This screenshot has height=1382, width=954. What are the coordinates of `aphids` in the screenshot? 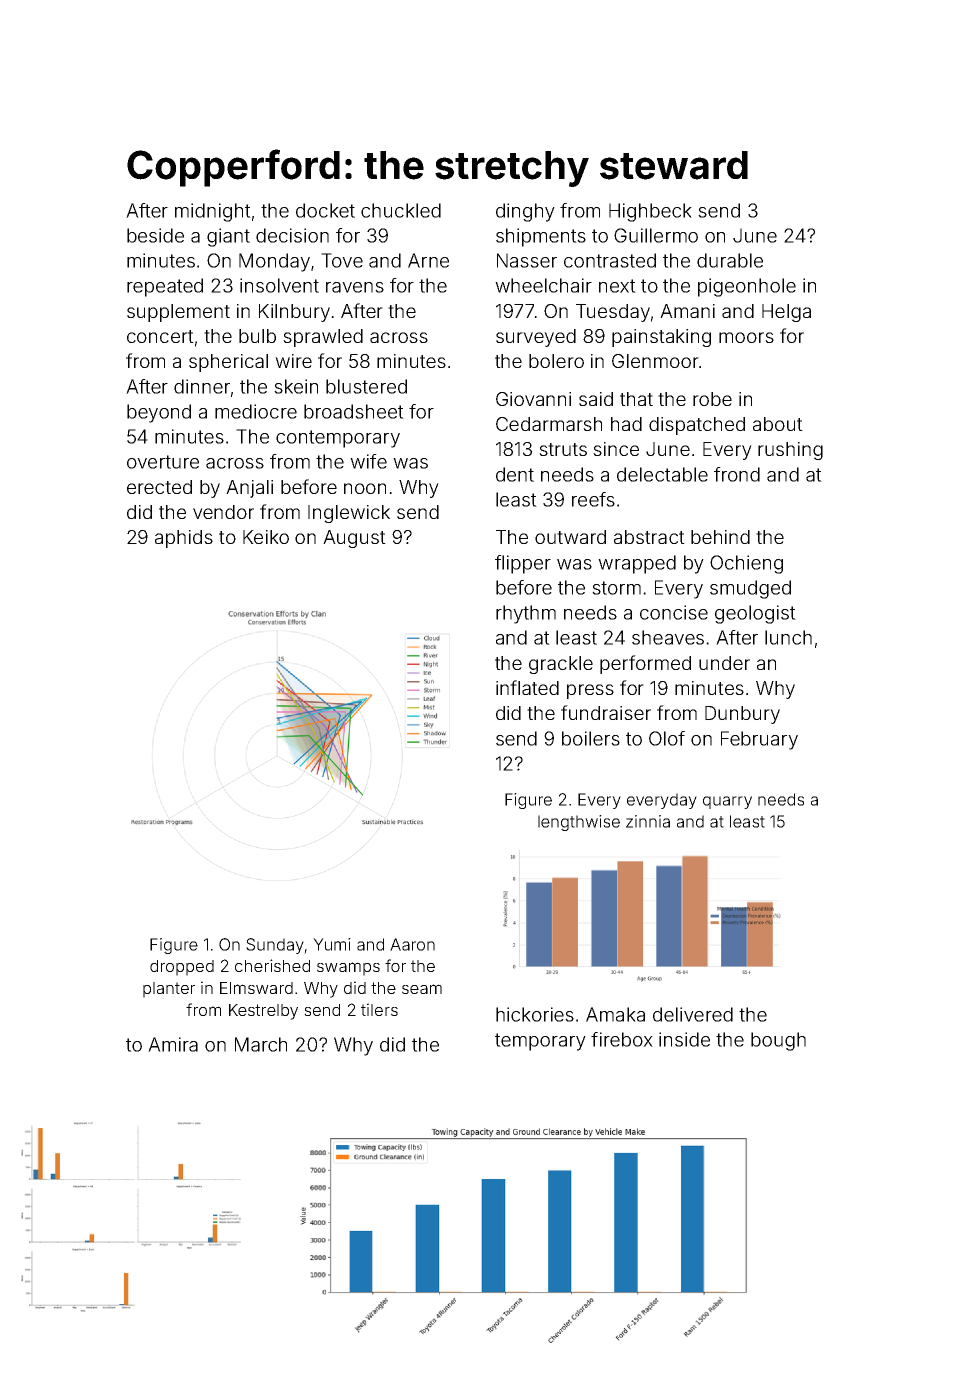 It's located at (184, 539).
